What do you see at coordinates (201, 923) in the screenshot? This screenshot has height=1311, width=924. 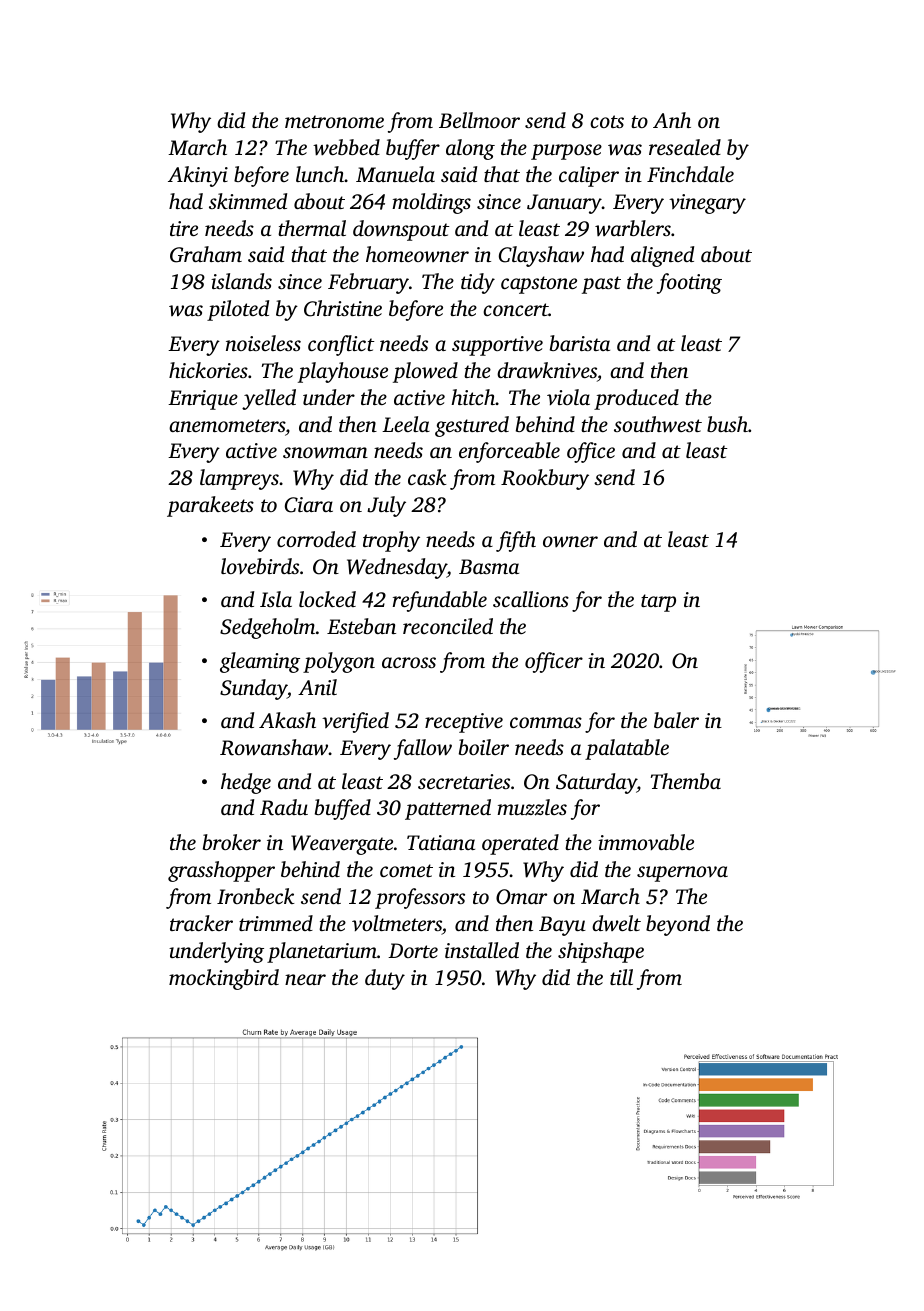 I see `tracker` at bounding box center [201, 923].
